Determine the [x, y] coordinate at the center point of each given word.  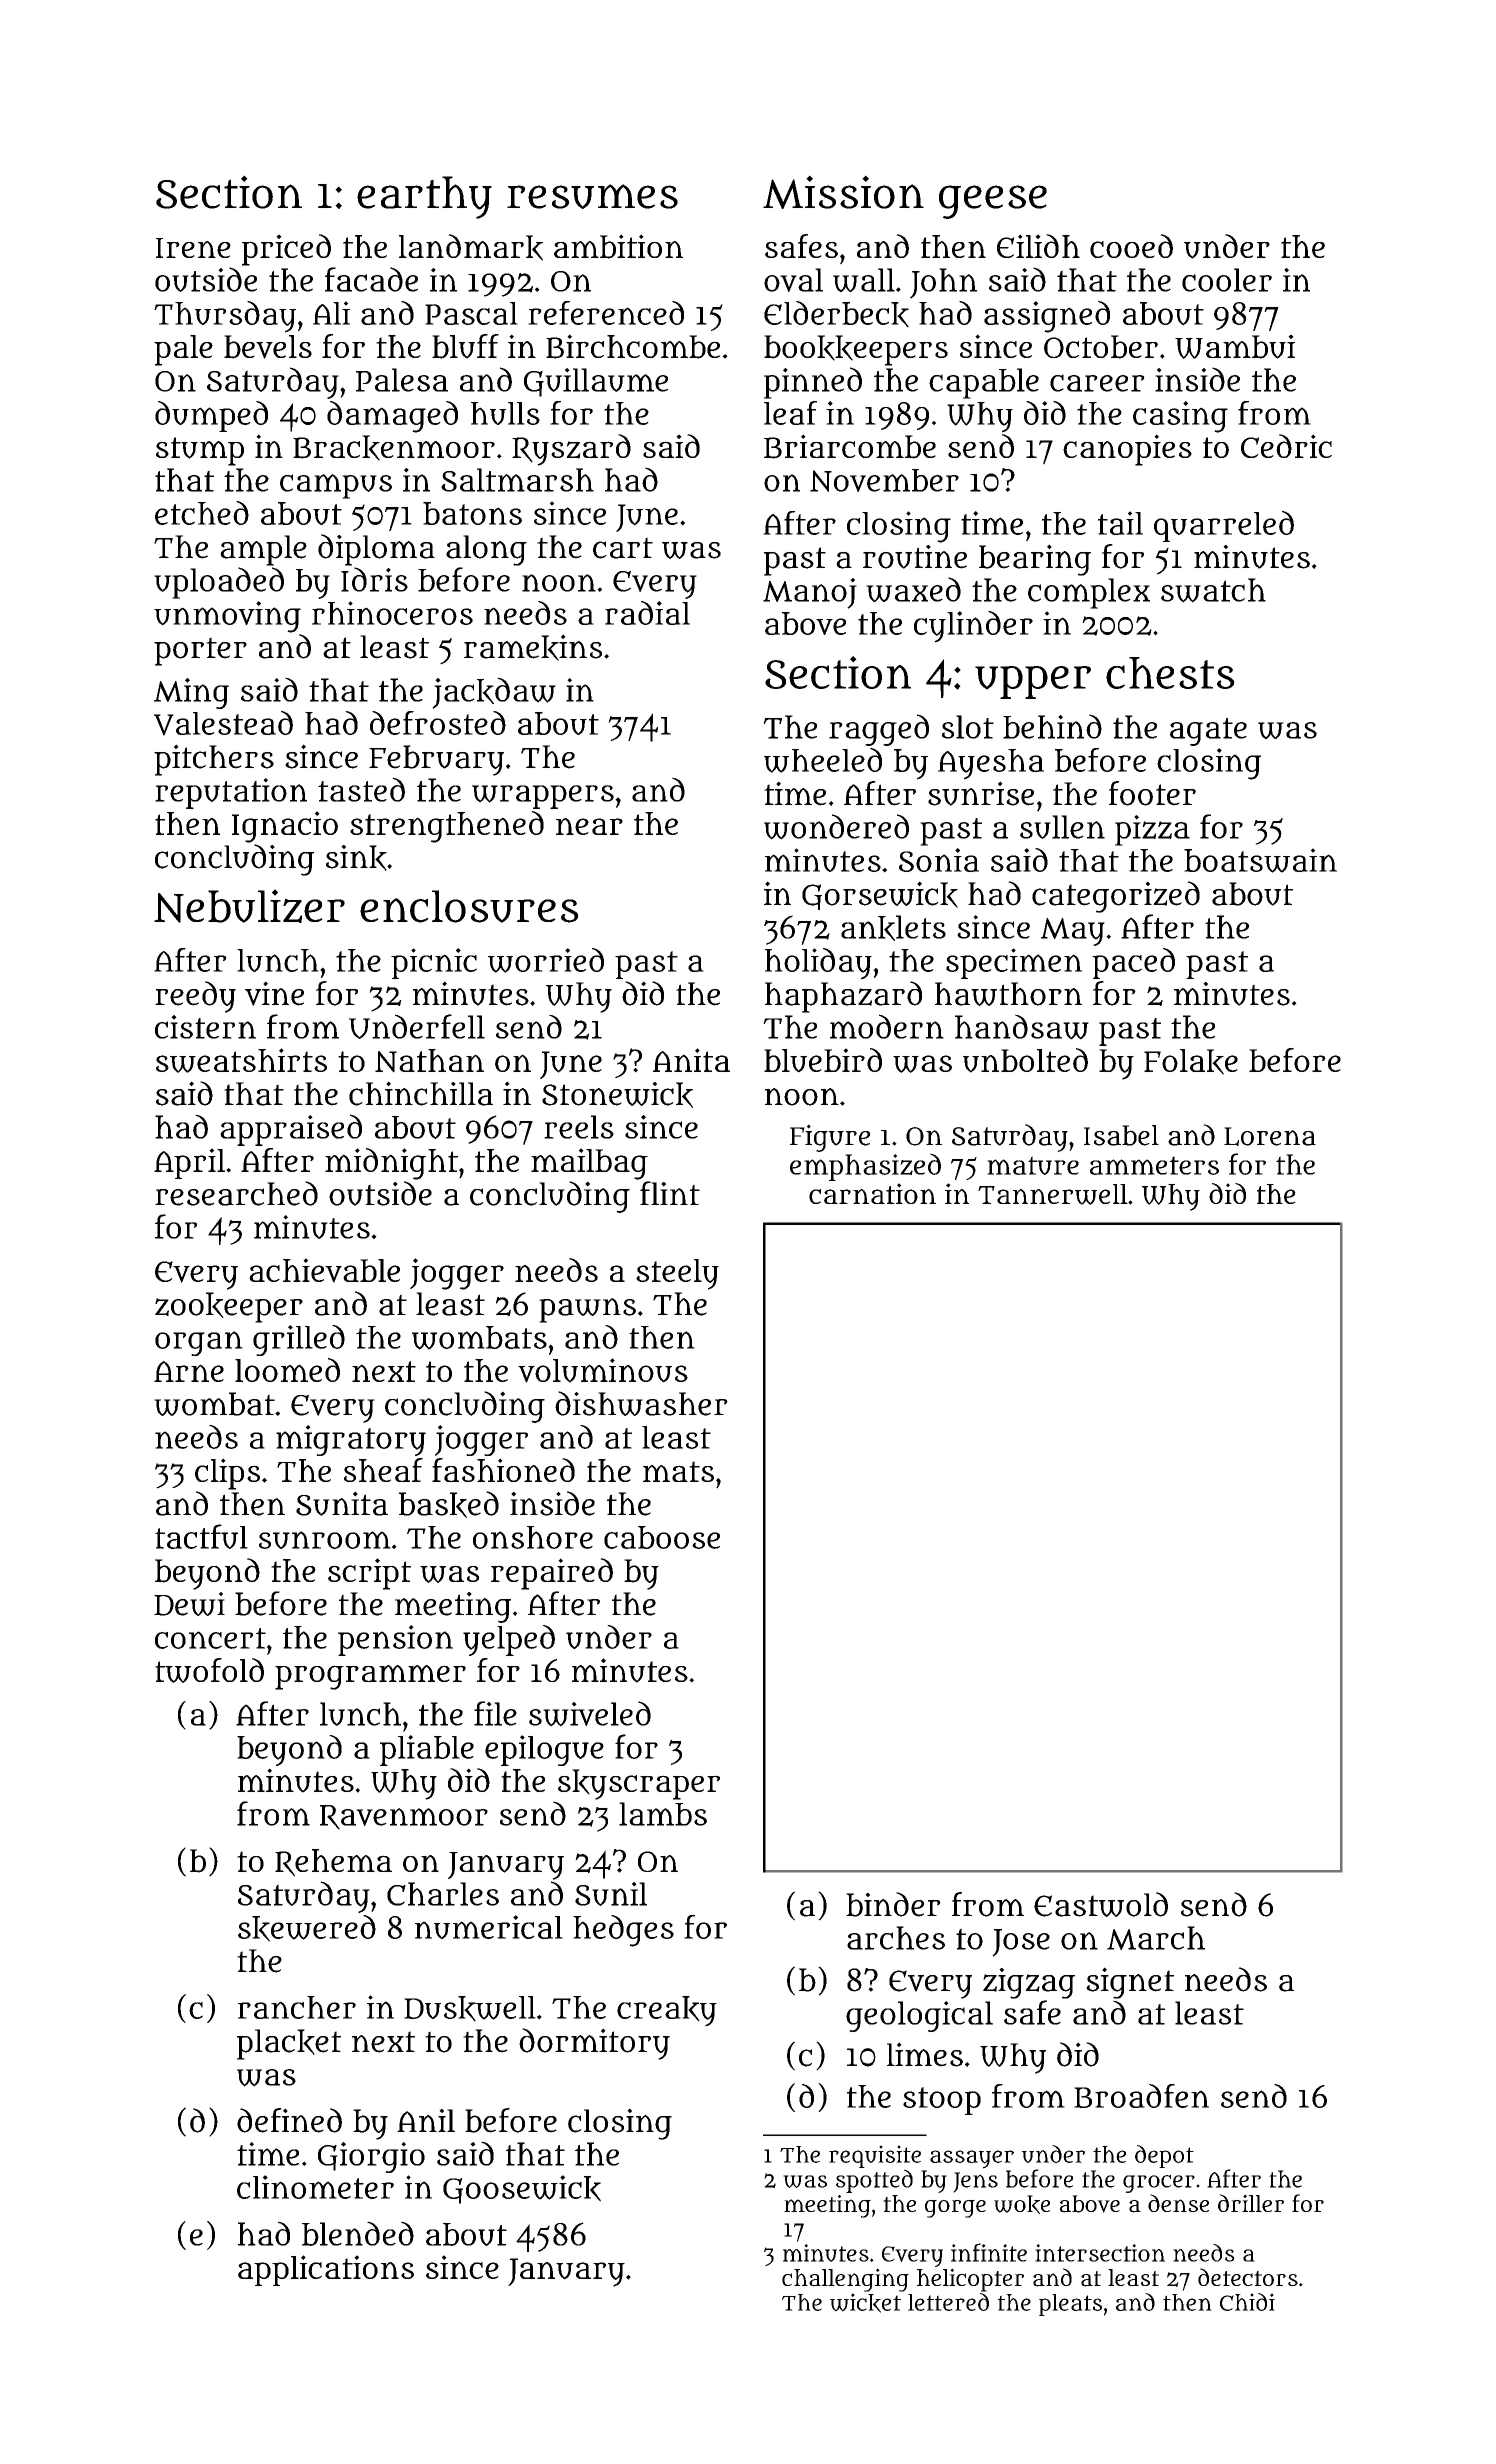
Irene [193, 248]
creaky [667, 2011]
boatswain [1260, 860]
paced [1133, 963]
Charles [443, 1894]
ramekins [533, 647]
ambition [618, 246]
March [1156, 1938]
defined [289, 2120]
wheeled [823, 760]
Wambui [1235, 346]
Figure [830, 1138]
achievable [324, 1270]
